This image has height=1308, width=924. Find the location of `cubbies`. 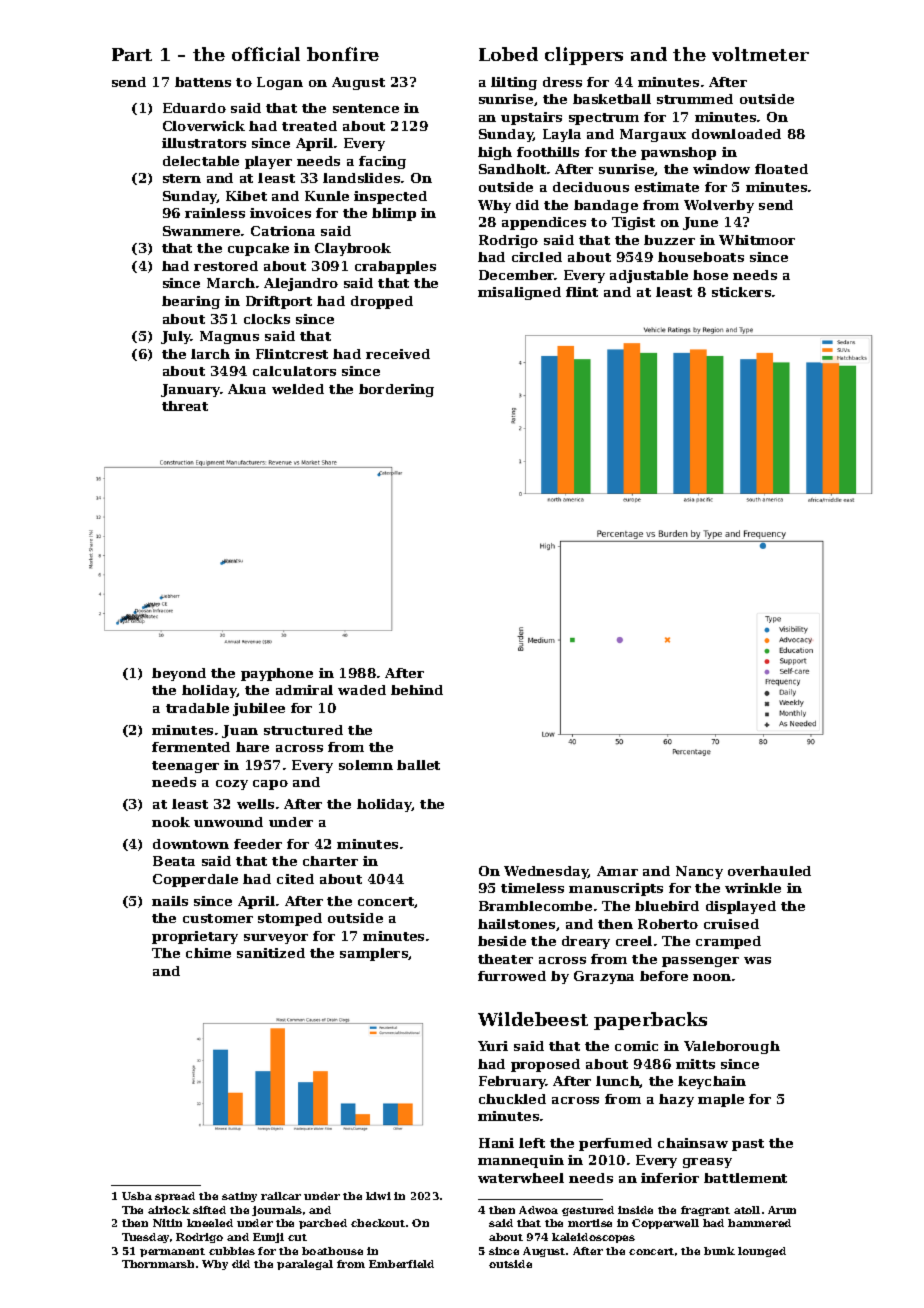

cubbies is located at coordinates (232, 1251).
